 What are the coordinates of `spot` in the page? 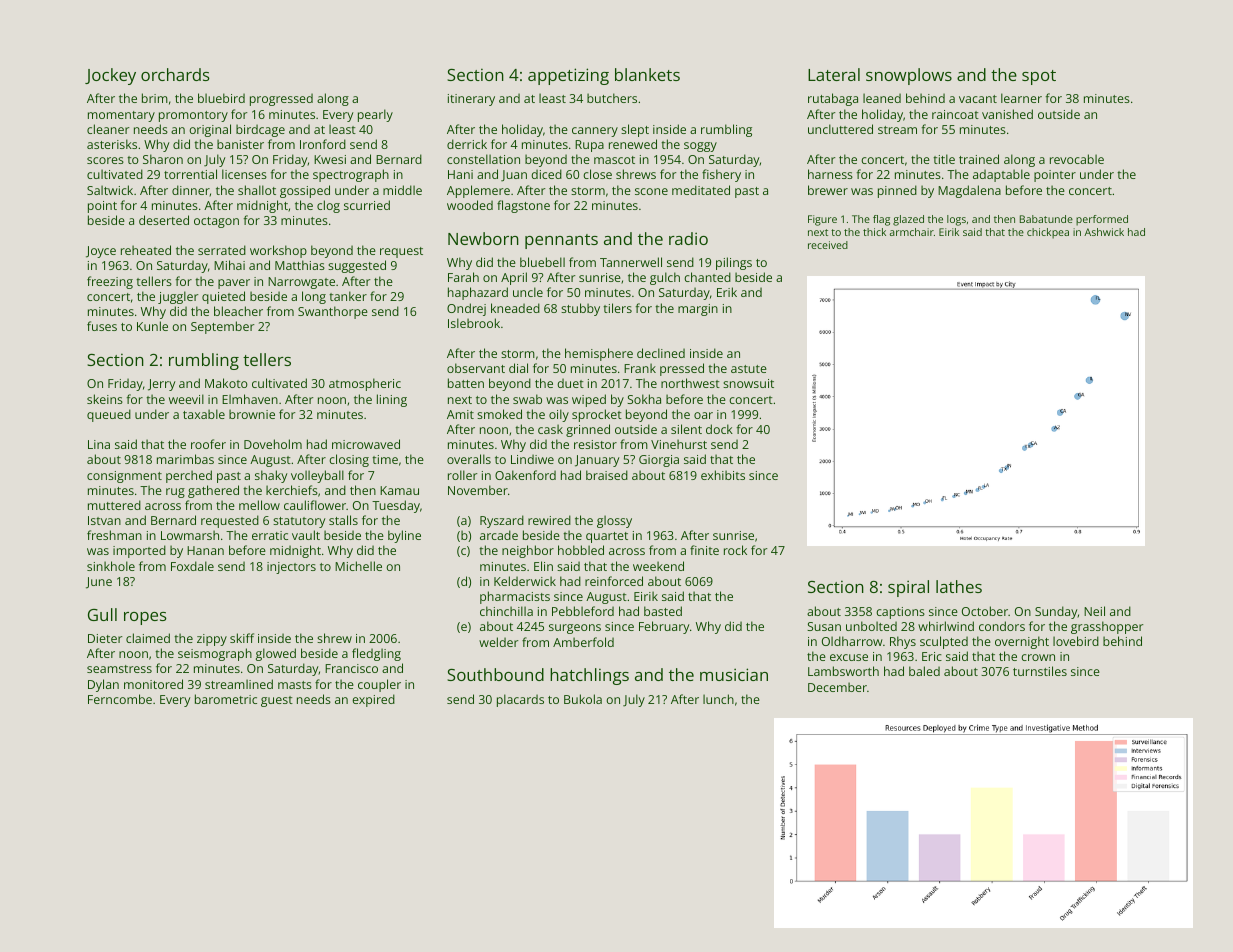 It's located at (1039, 77).
